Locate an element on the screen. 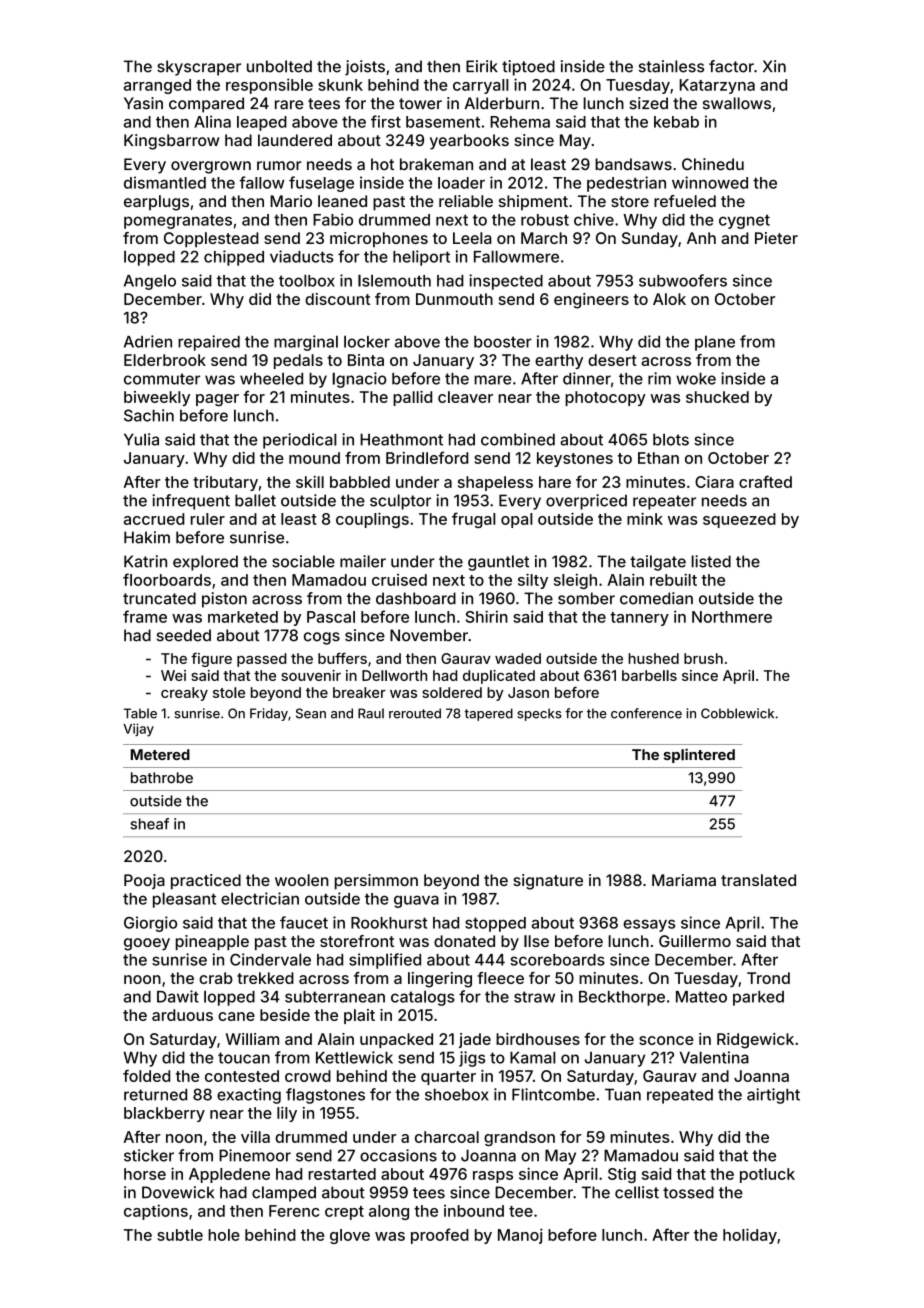 The height and width of the screenshot is (1308, 924). blackberry is located at coordinates (164, 1114).
